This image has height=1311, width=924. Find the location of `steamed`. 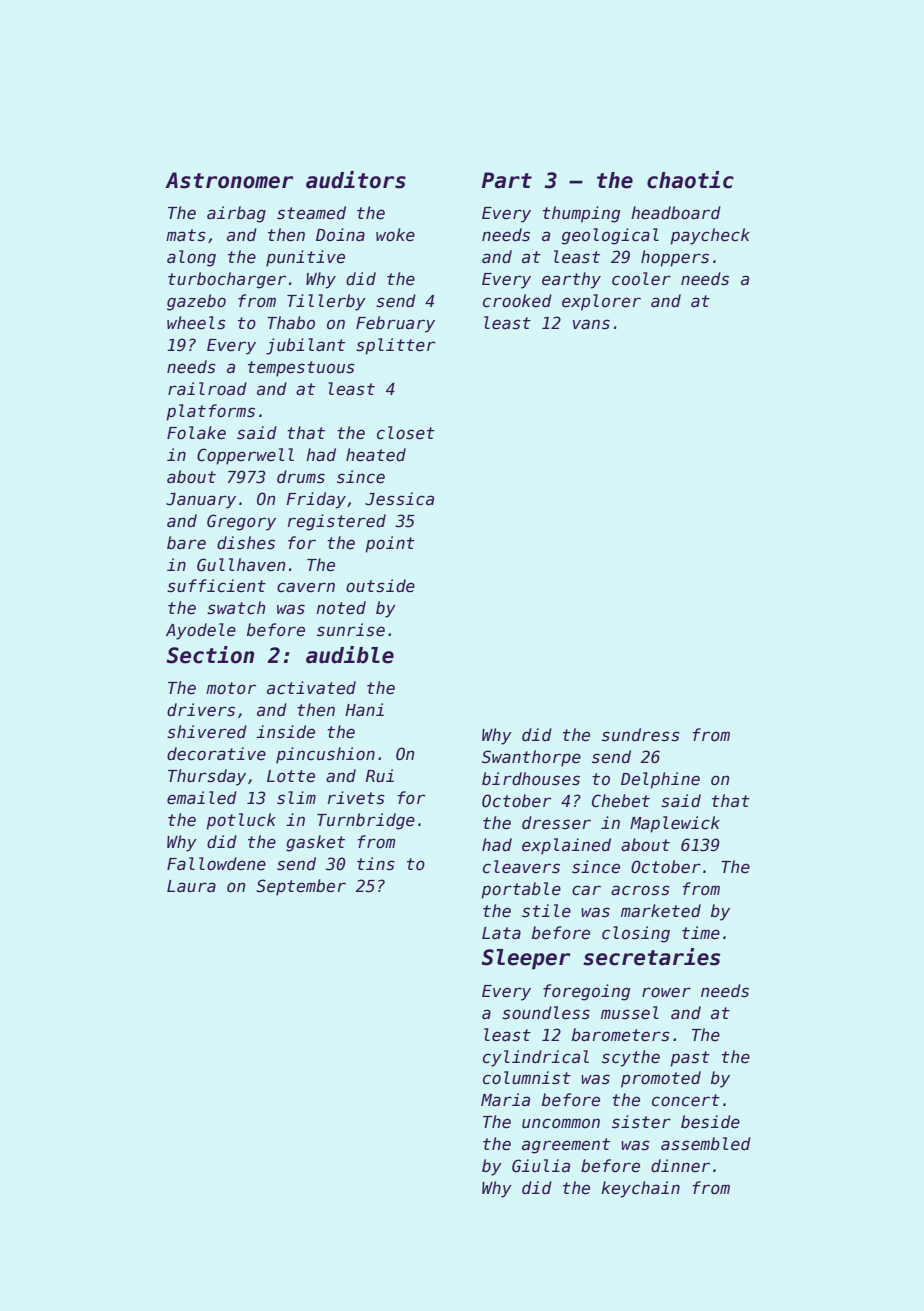

steamed is located at coordinates (311, 213).
